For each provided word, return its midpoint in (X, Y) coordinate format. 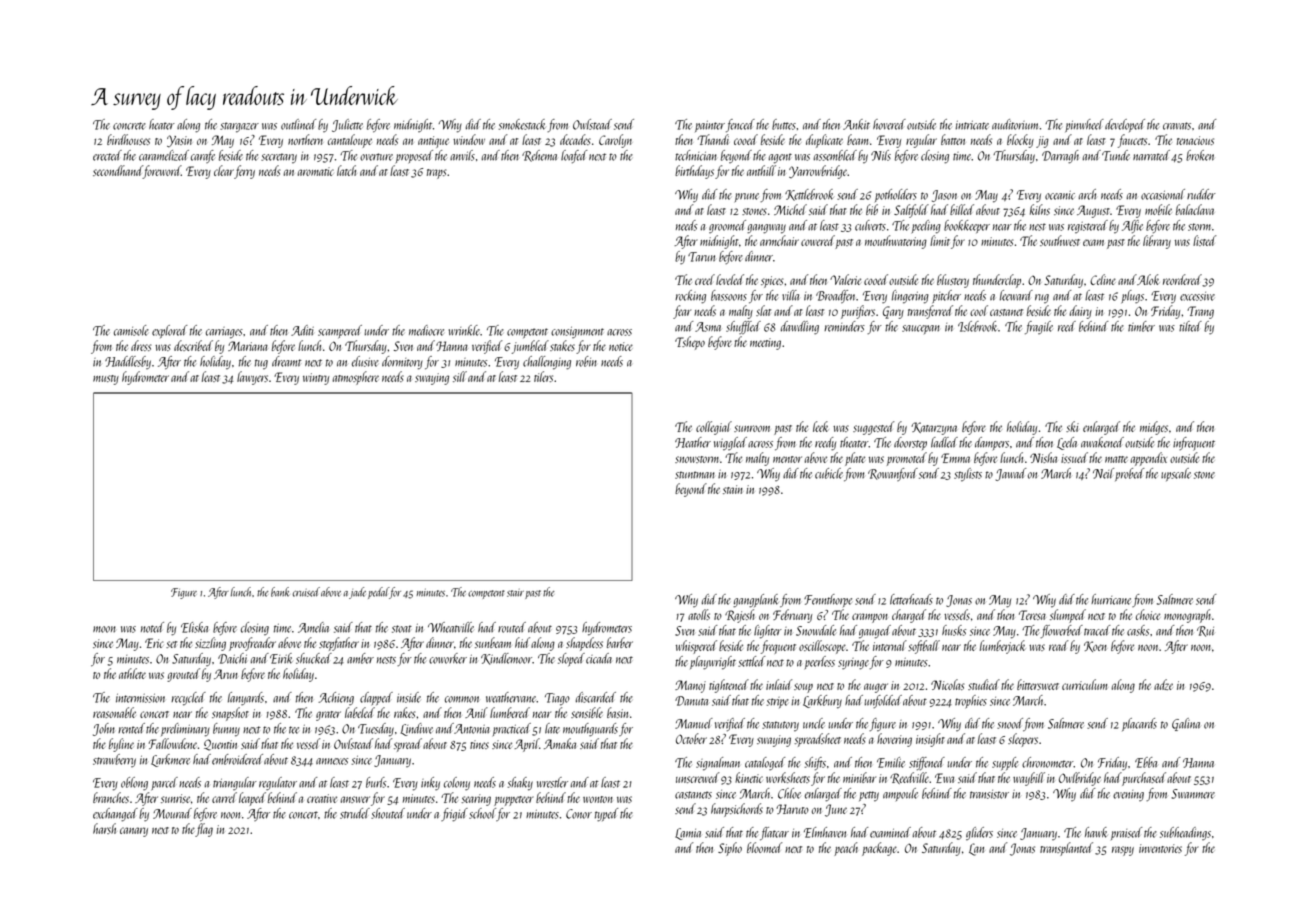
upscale (1176, 474)
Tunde (1116, 155)
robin (586, 361)
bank (280, 592)
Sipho (730, 849)
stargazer (239, 127)
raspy (1123, 851)
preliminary (185, 730)
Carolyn (615, 141)
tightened (729, 686)
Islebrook (977, 326)
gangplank (756, 601)
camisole (131, 330)
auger (876, 688)
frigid (454, 815)
